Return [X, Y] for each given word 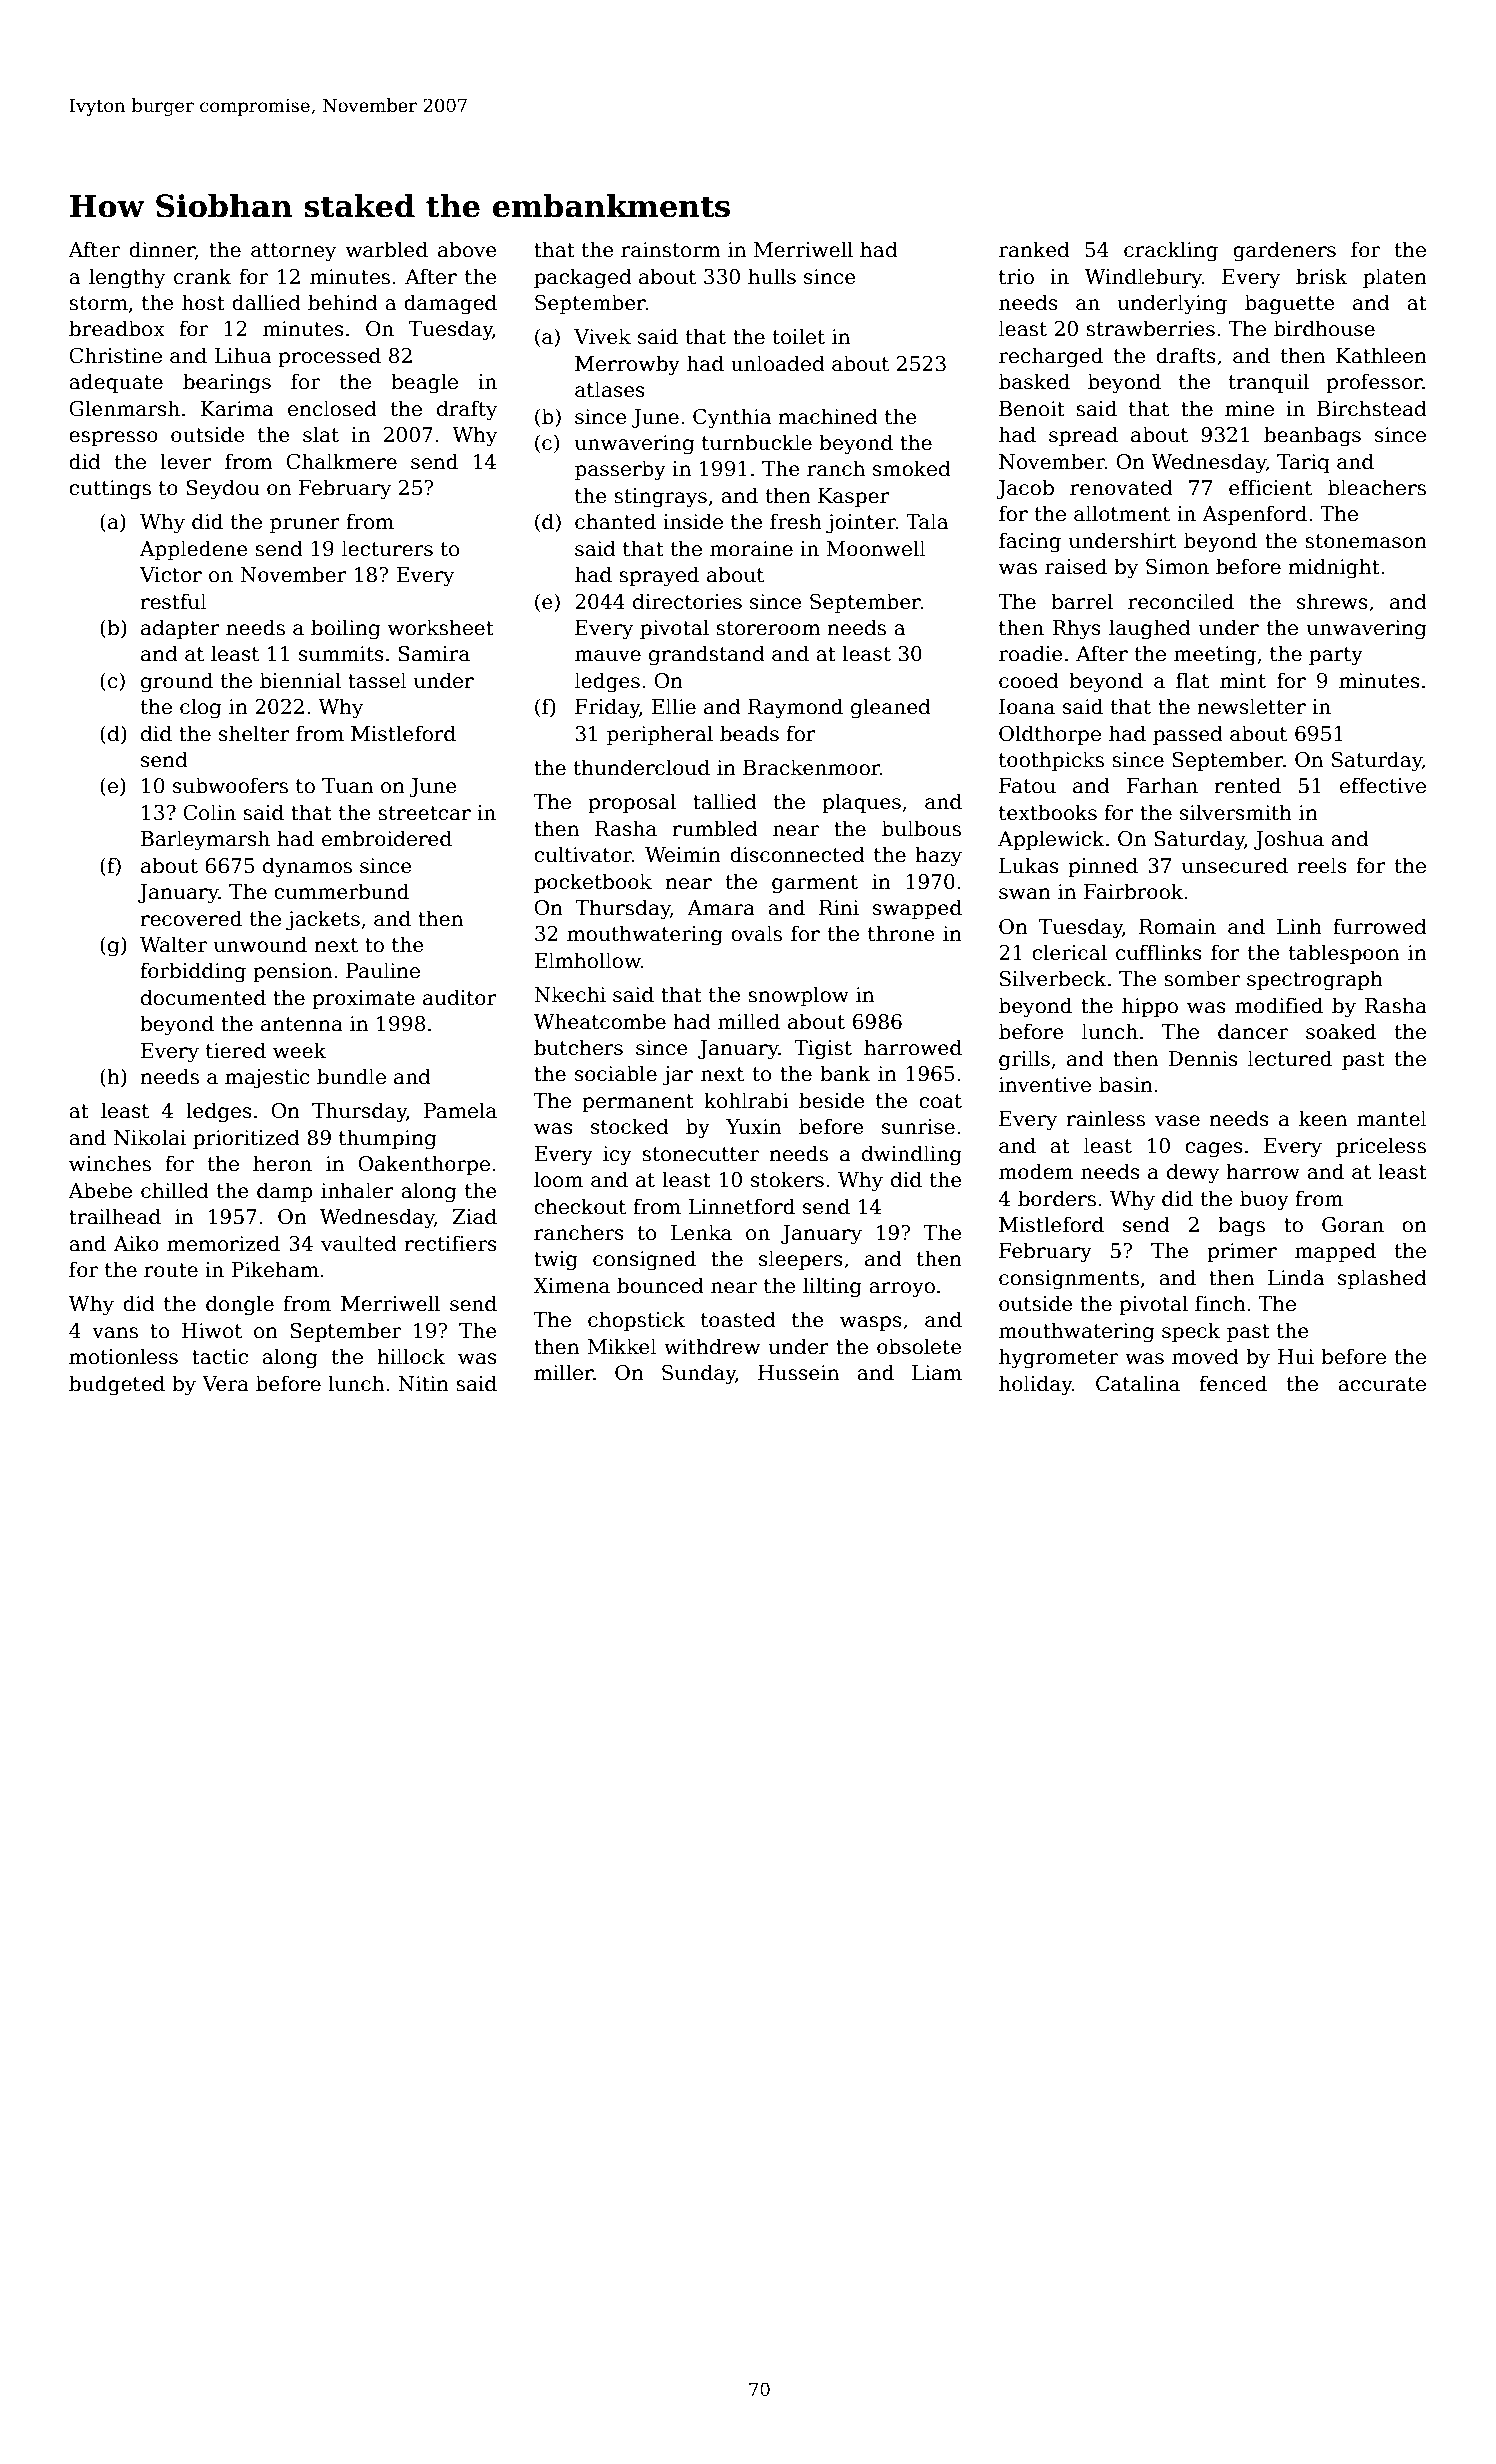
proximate [363, 999]
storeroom [768, 628]
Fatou [1027, 786]
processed [329, 357]
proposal [632, 803]
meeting [1215, 656]
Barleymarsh [205, 840]
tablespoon [1343, 954]
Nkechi [570, 994]
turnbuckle [757, 442]
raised [1076, 566]
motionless [123, 1356]
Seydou [223, 489]
